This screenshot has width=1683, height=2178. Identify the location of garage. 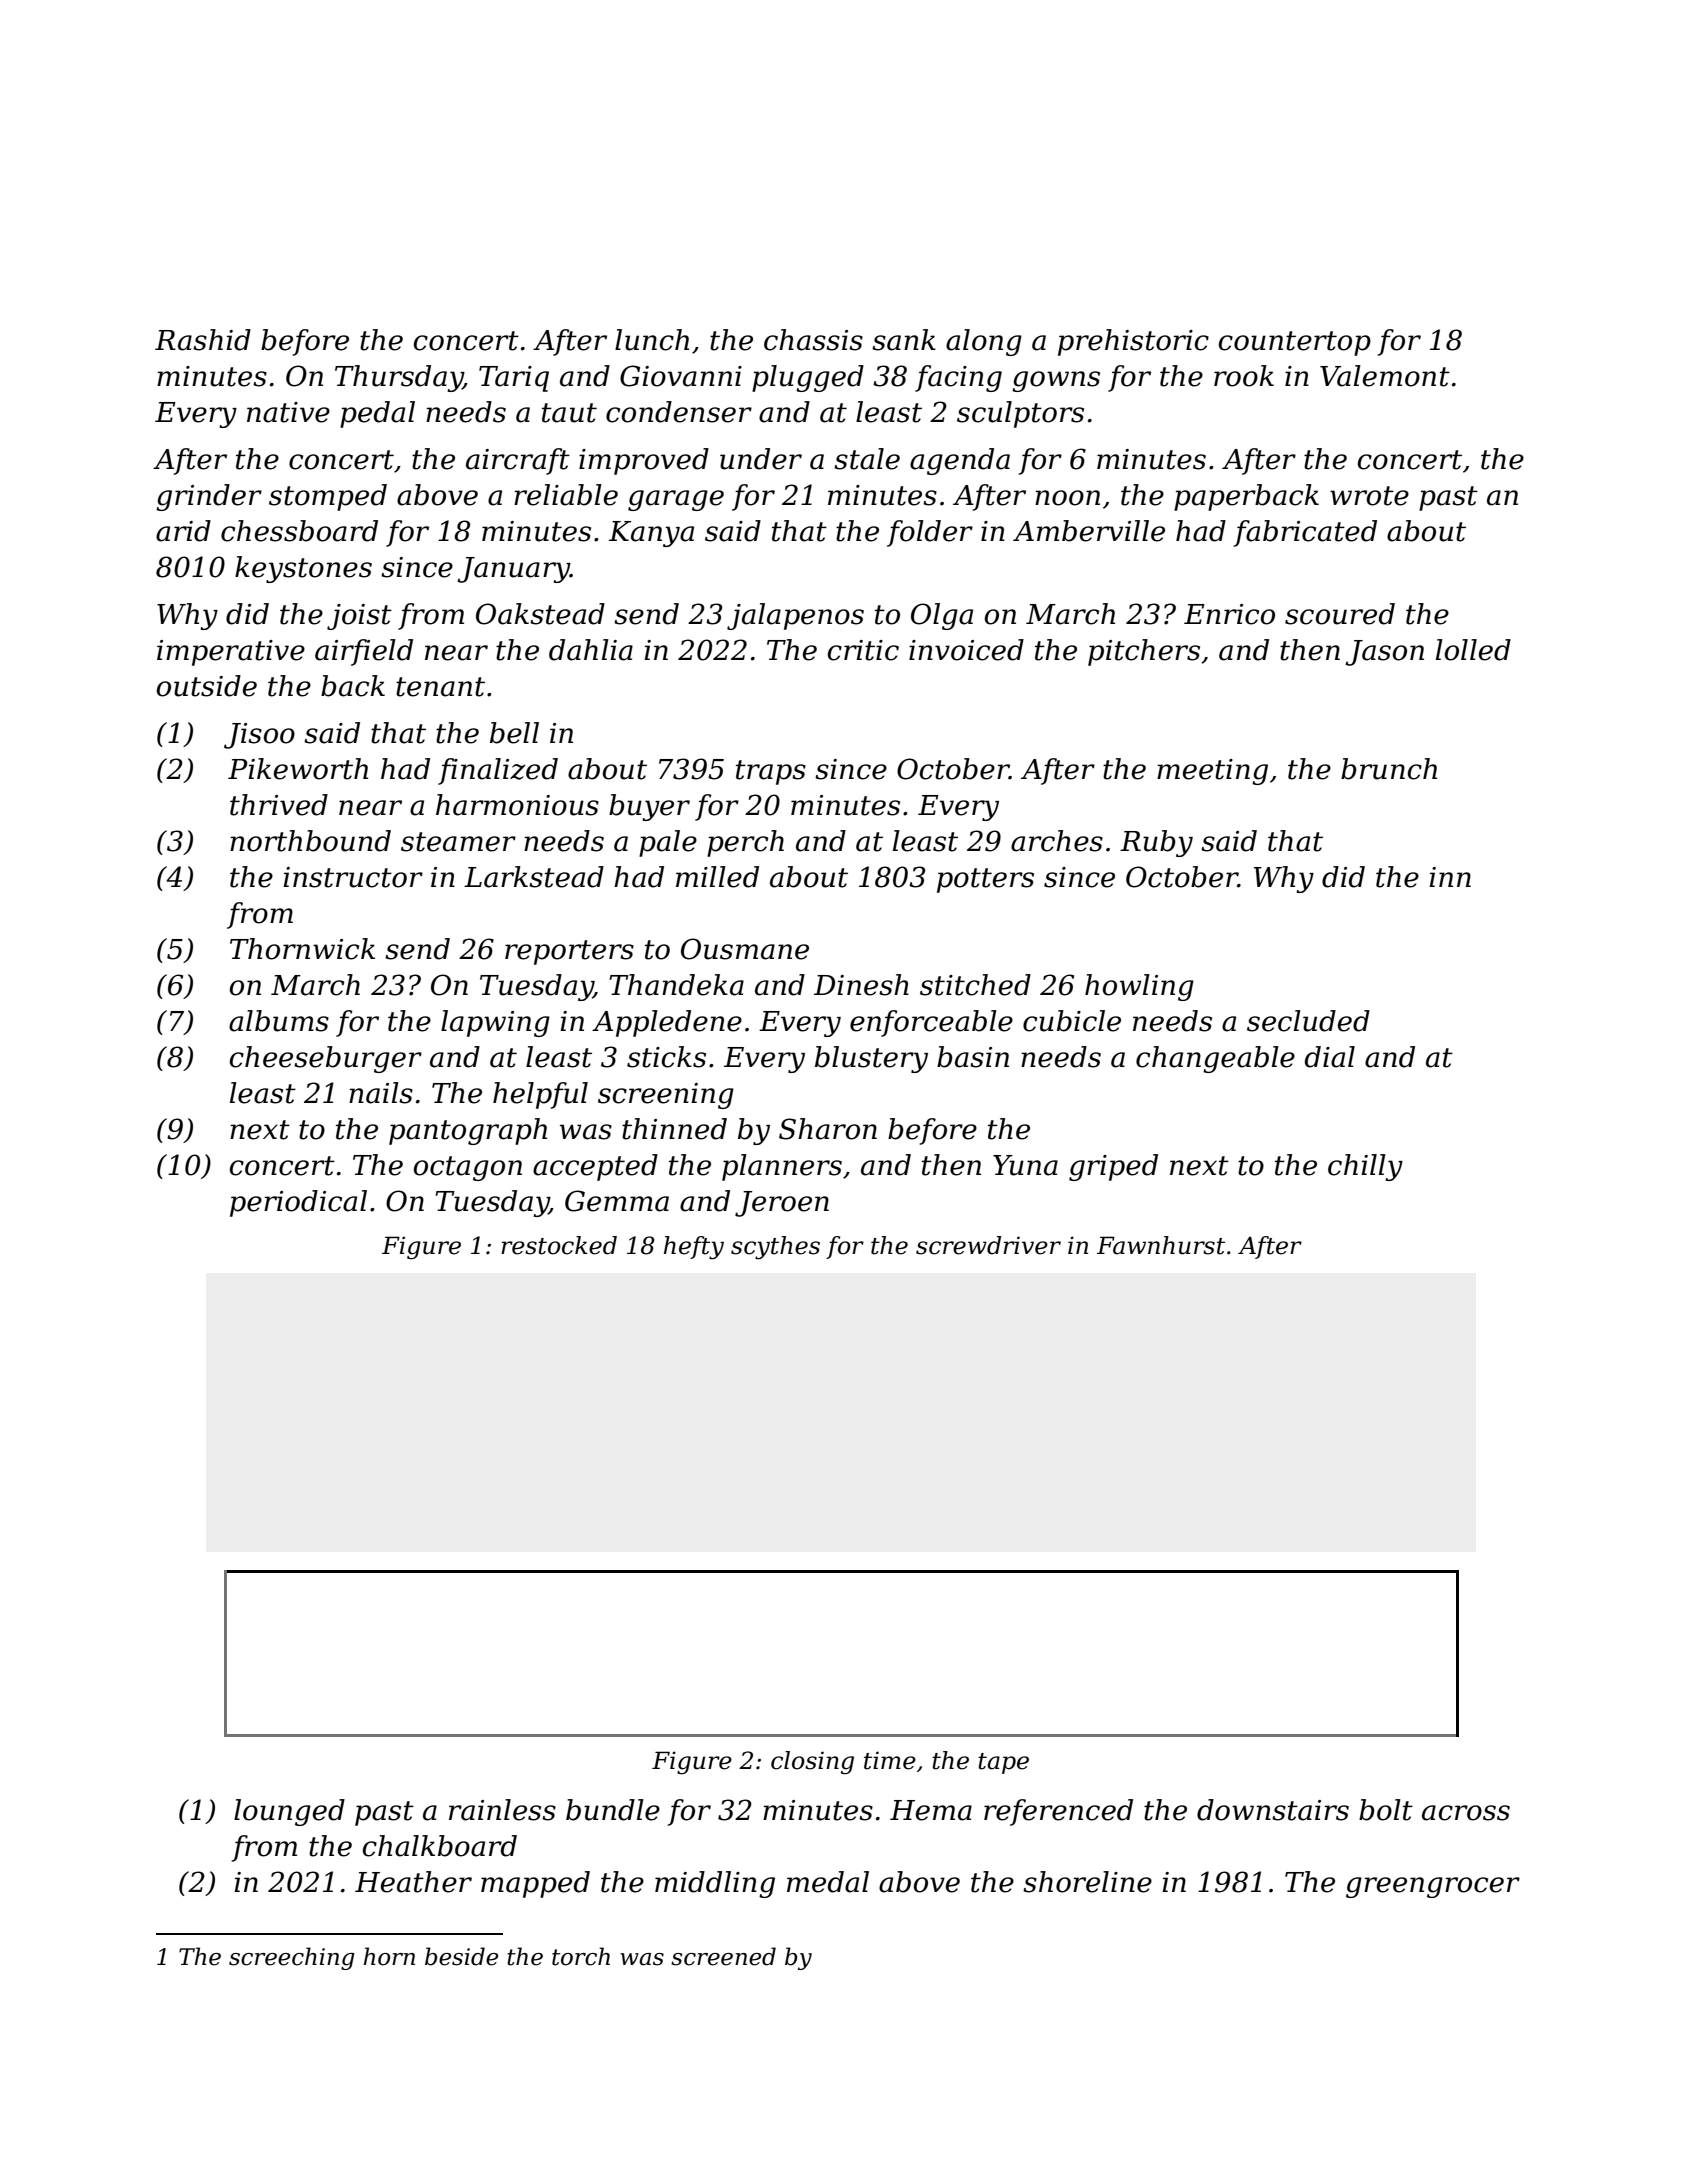
(676, 500).
